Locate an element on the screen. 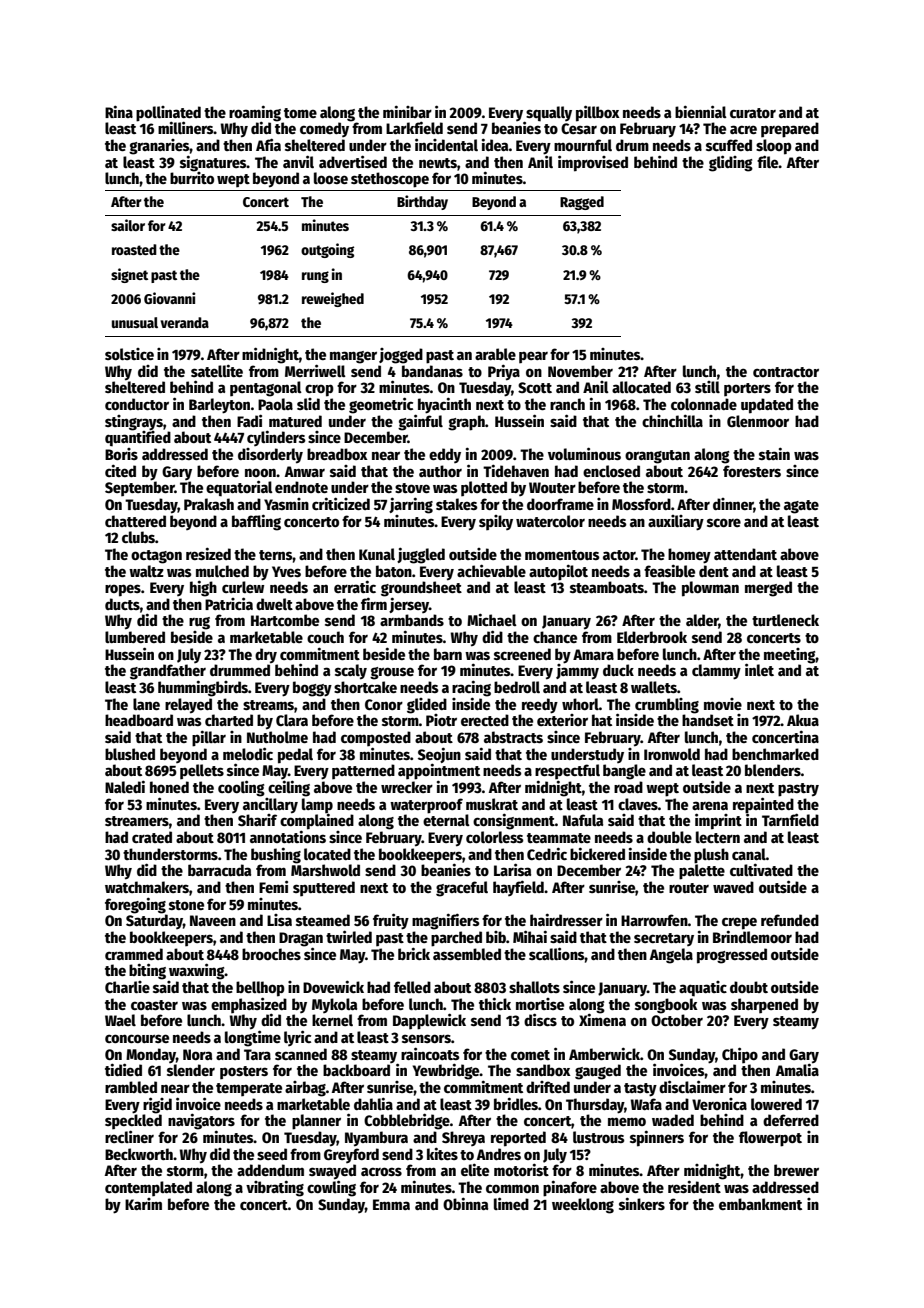  Emma is located at coordinates (391, 1204).
